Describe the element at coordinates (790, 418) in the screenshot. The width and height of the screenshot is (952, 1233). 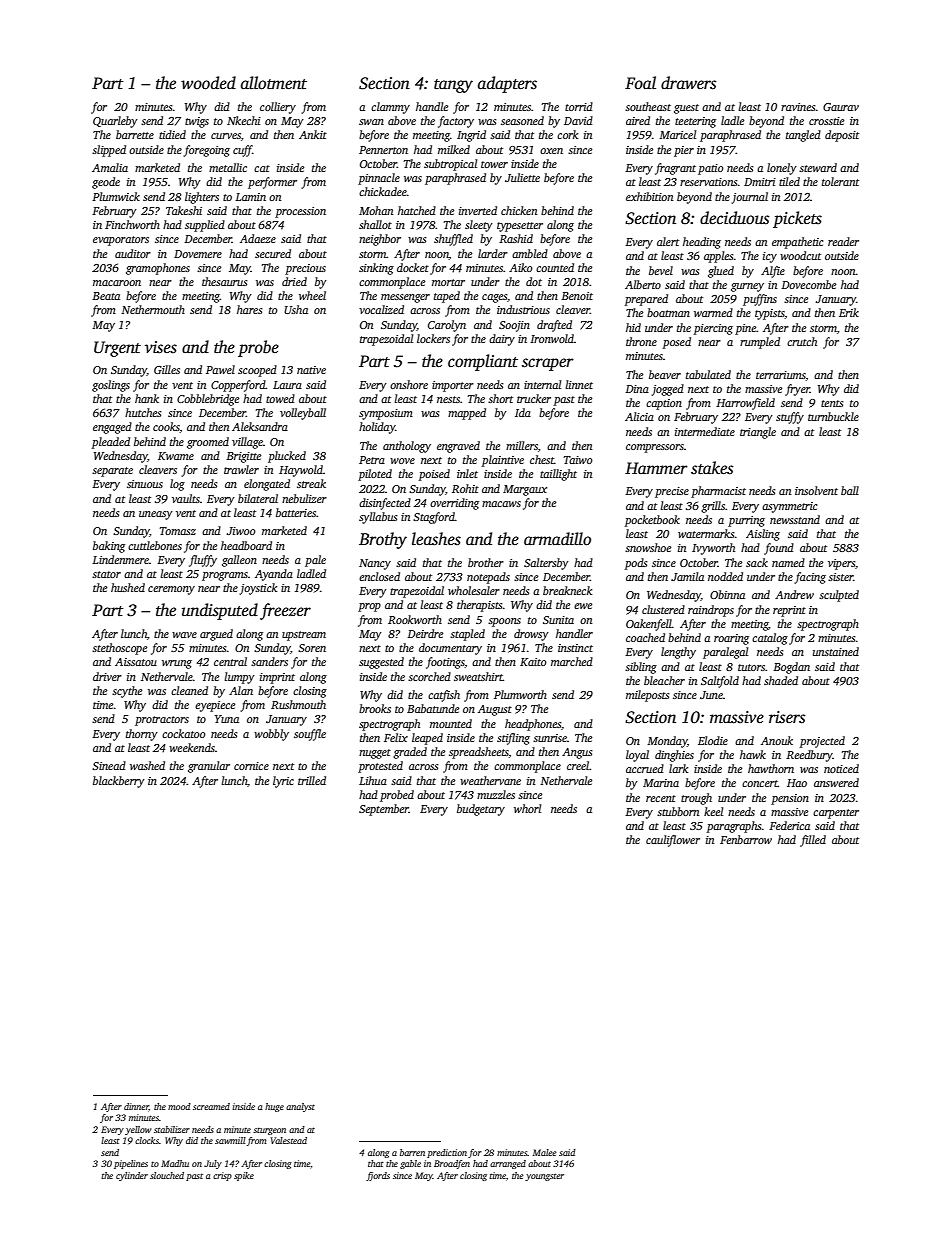
I see `stuffy` at that location.
